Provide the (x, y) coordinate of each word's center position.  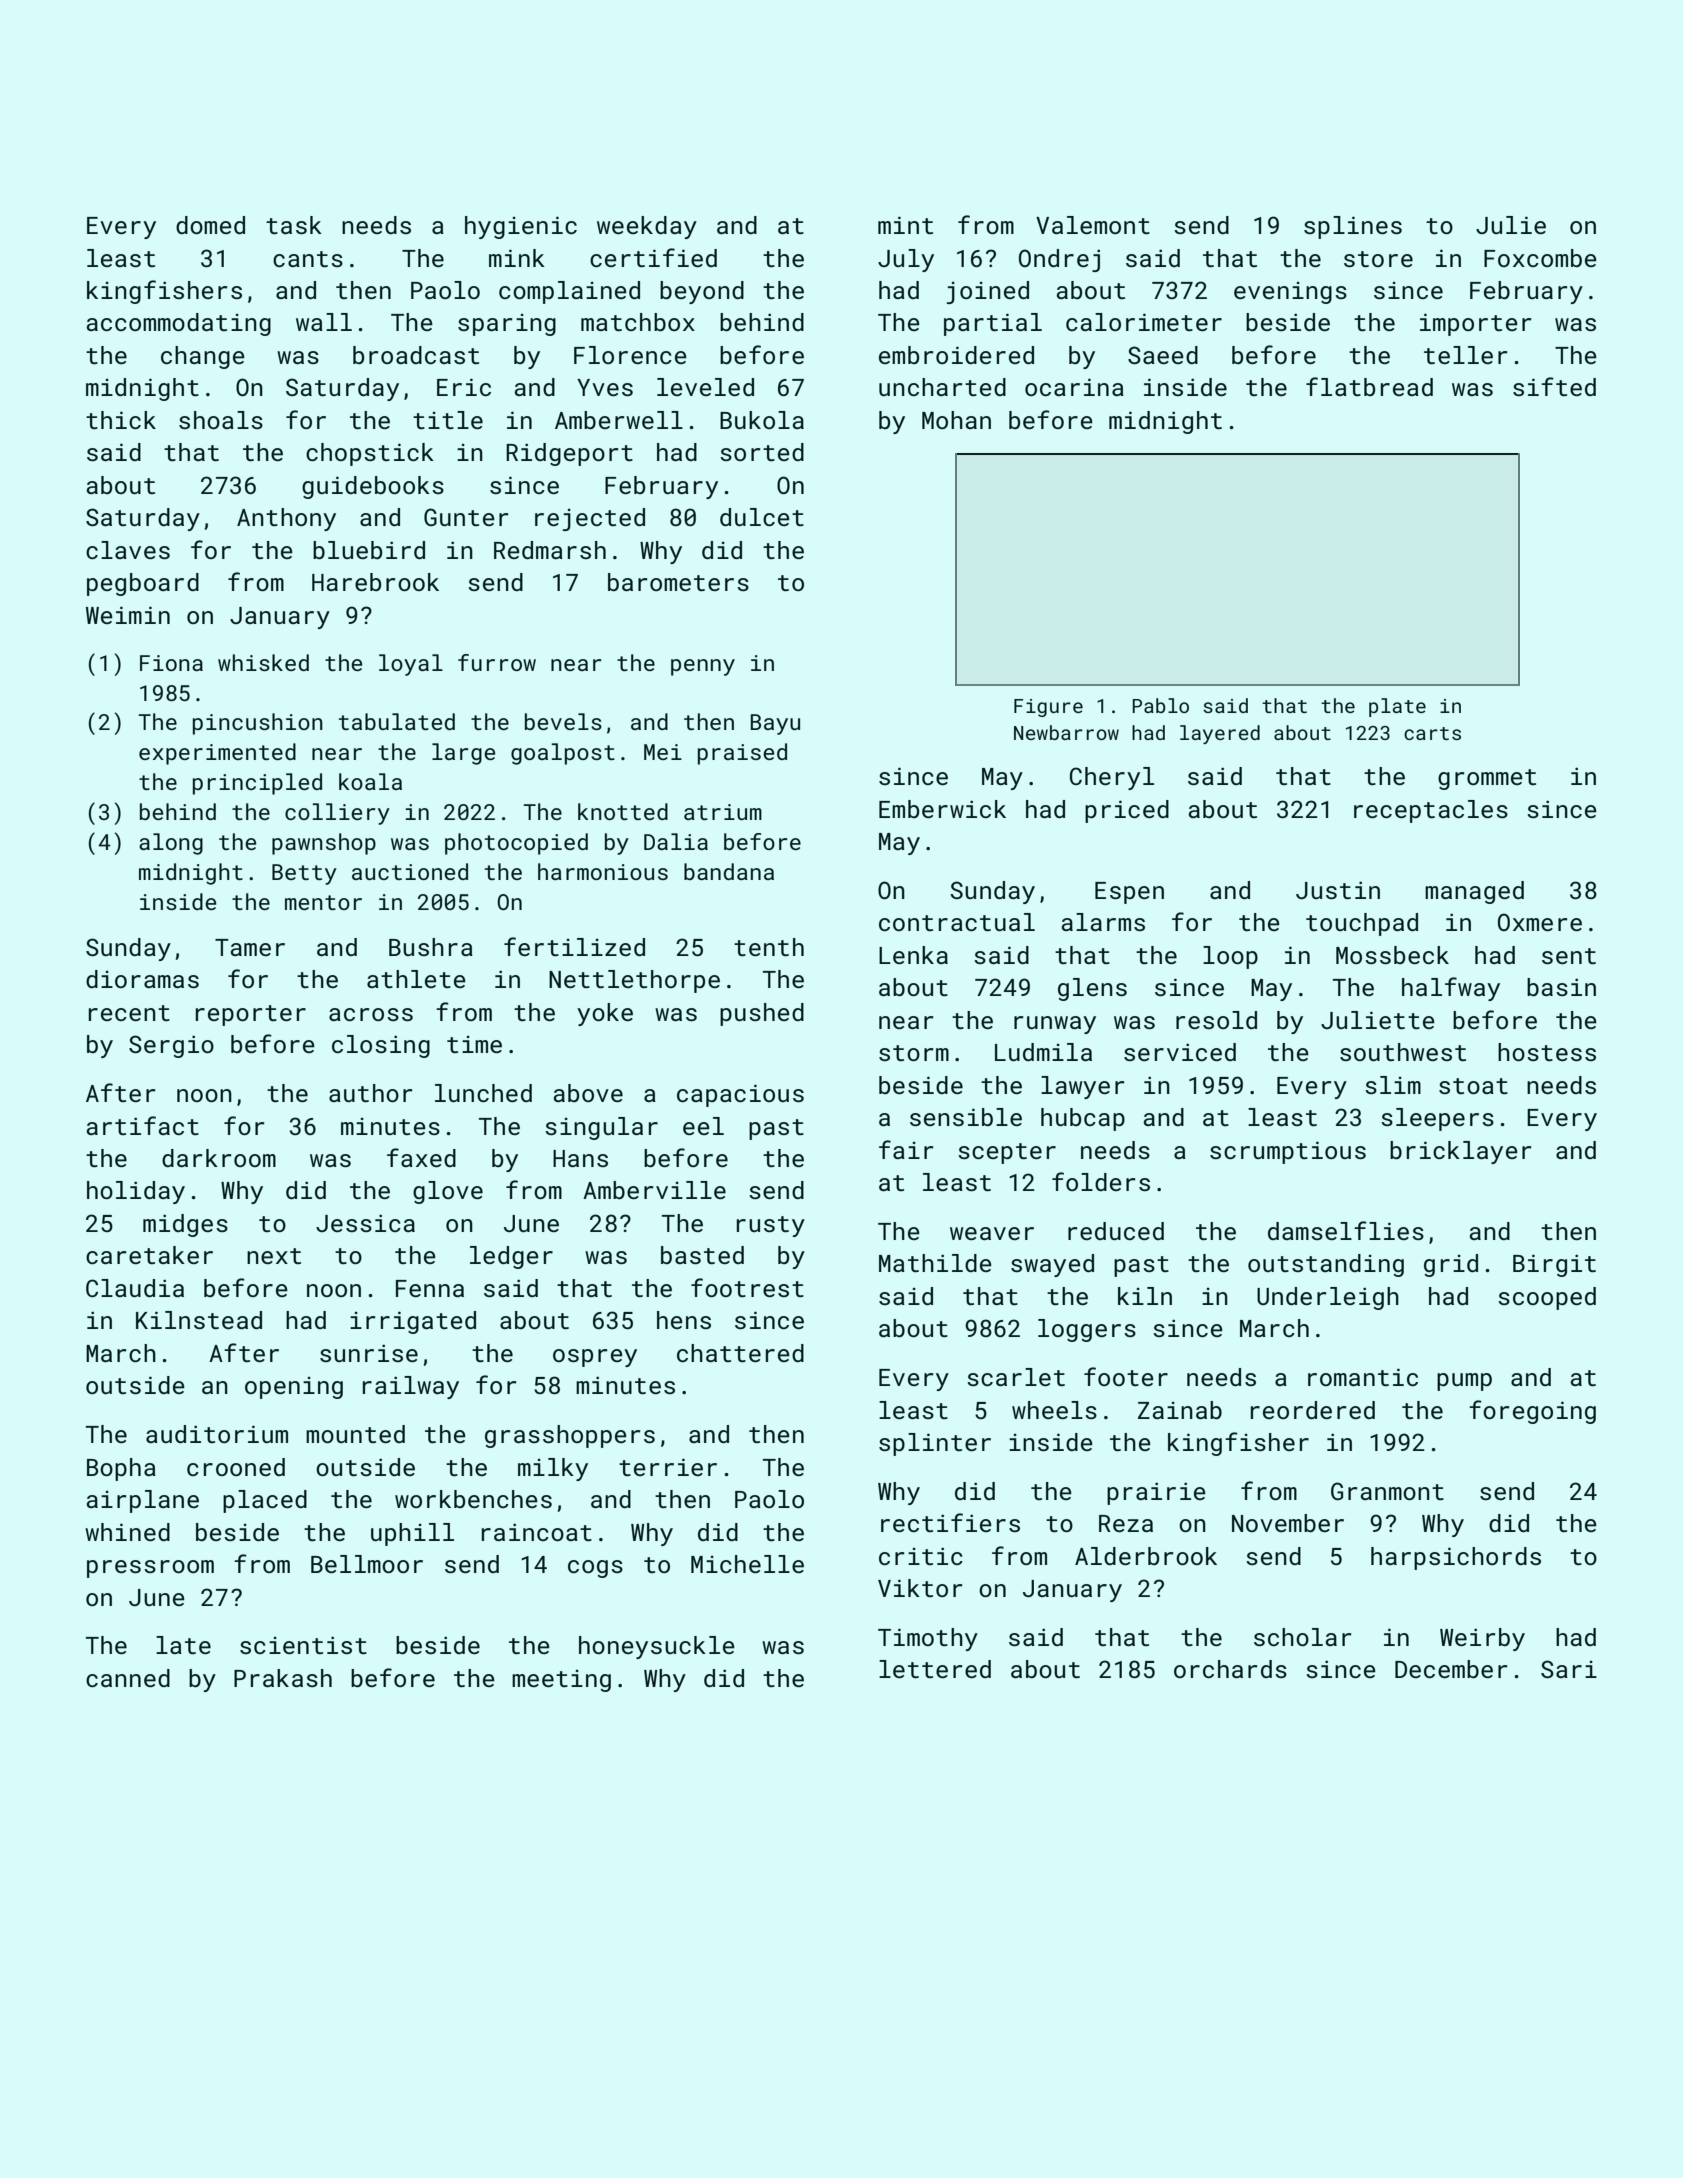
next (274, 1256)
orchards (1230, 1669)
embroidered (956, 355)
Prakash (283, 1678)
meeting (561, 1681)
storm (914, 1053)
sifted (1554, 386)
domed (210, 225)
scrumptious (1288, 1152)
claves (128, 550)
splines (1353, 227)
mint (905, 225)
